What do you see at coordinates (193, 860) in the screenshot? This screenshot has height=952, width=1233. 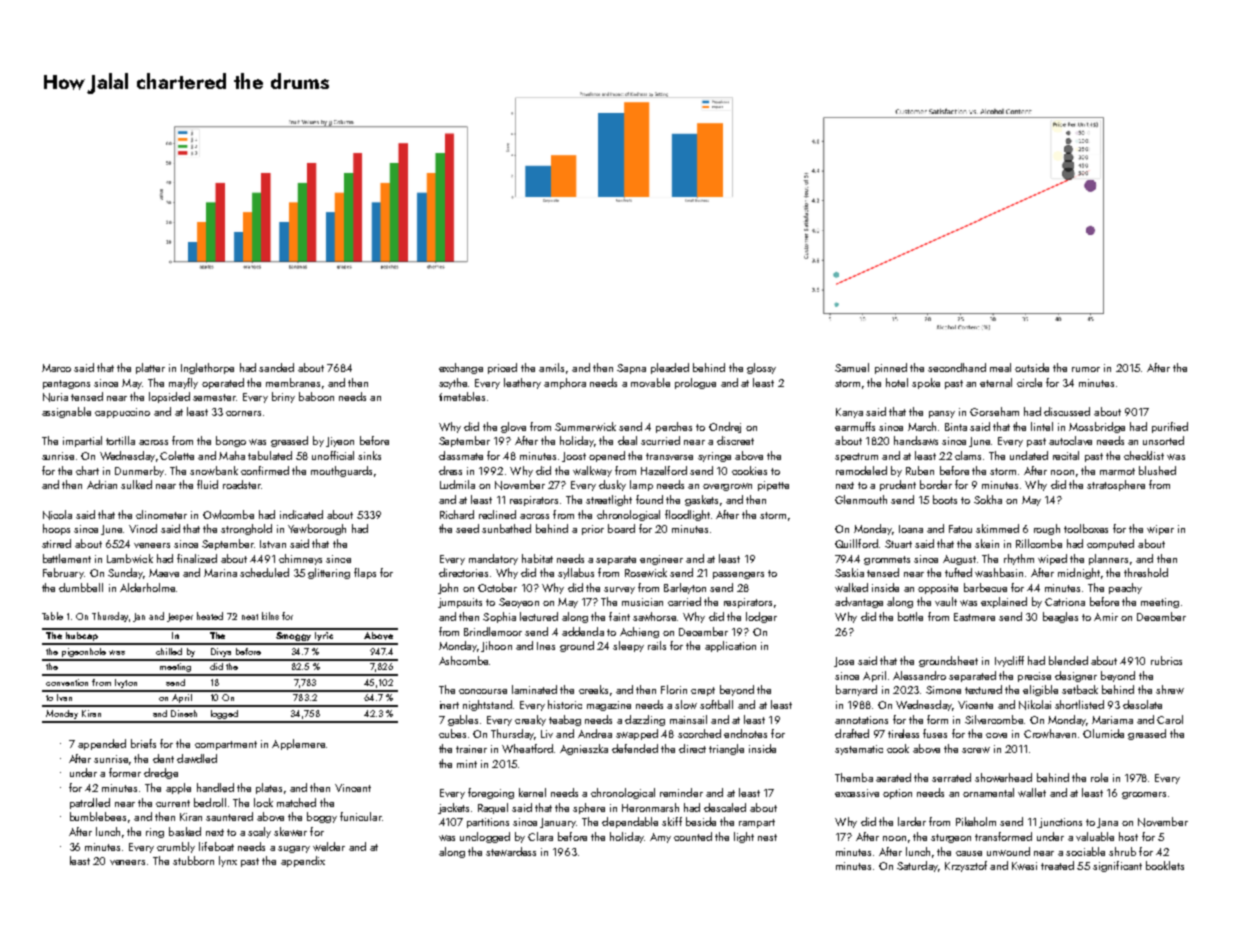 I see `stubborn` at bounding box center [193, 860].
